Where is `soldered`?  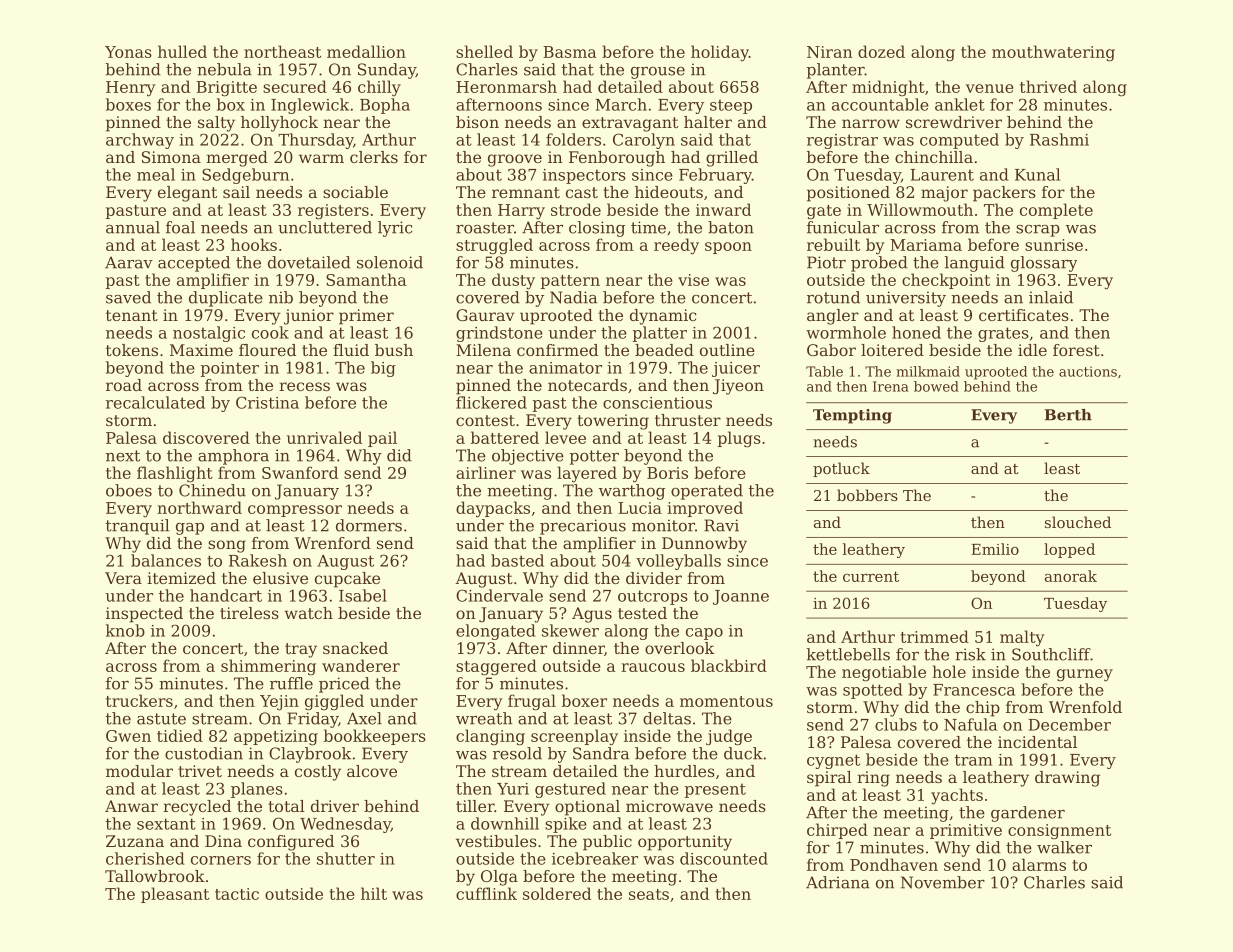
soldered is located at coordinates (557, 893).
